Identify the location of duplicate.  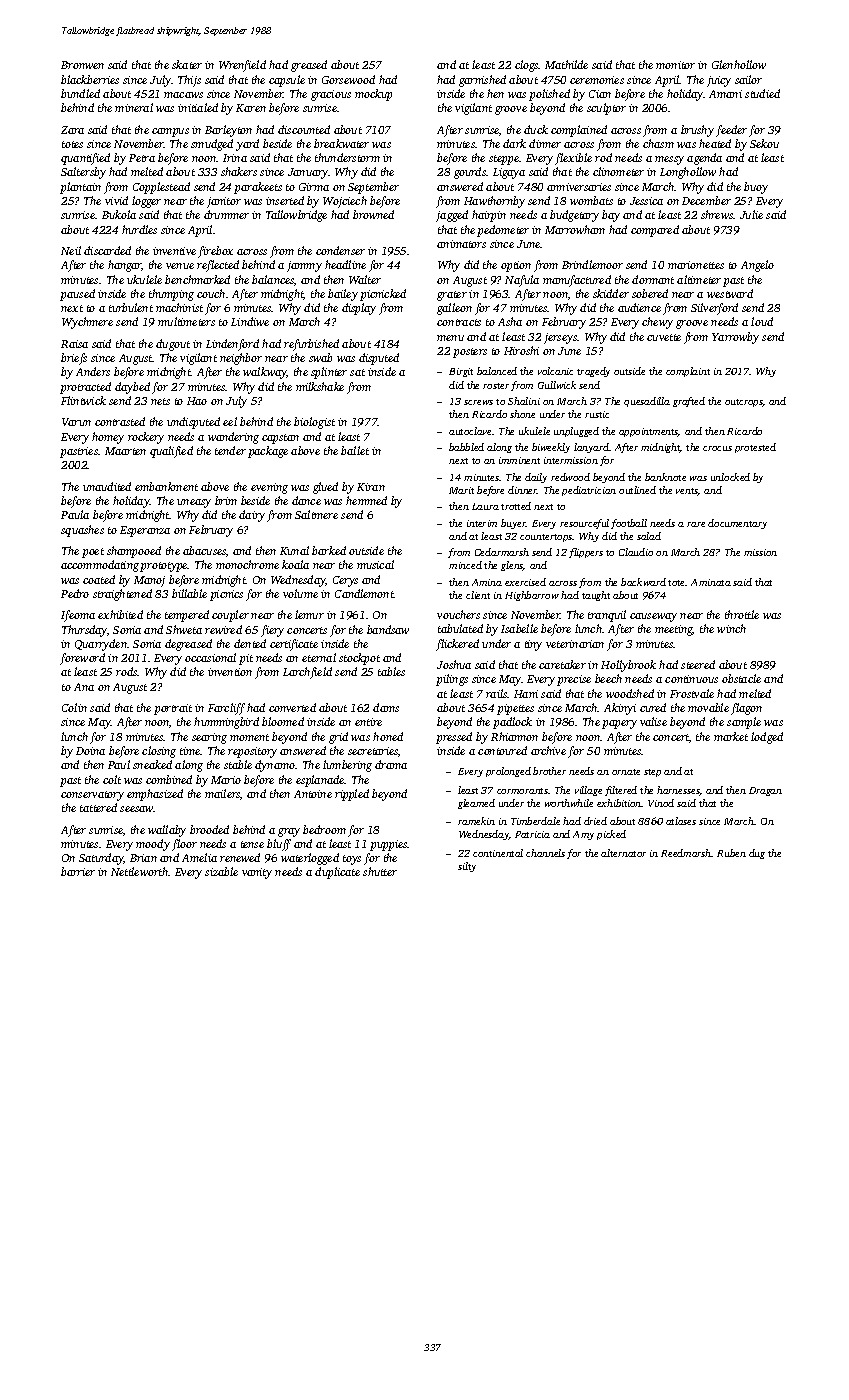
(337, 873).
